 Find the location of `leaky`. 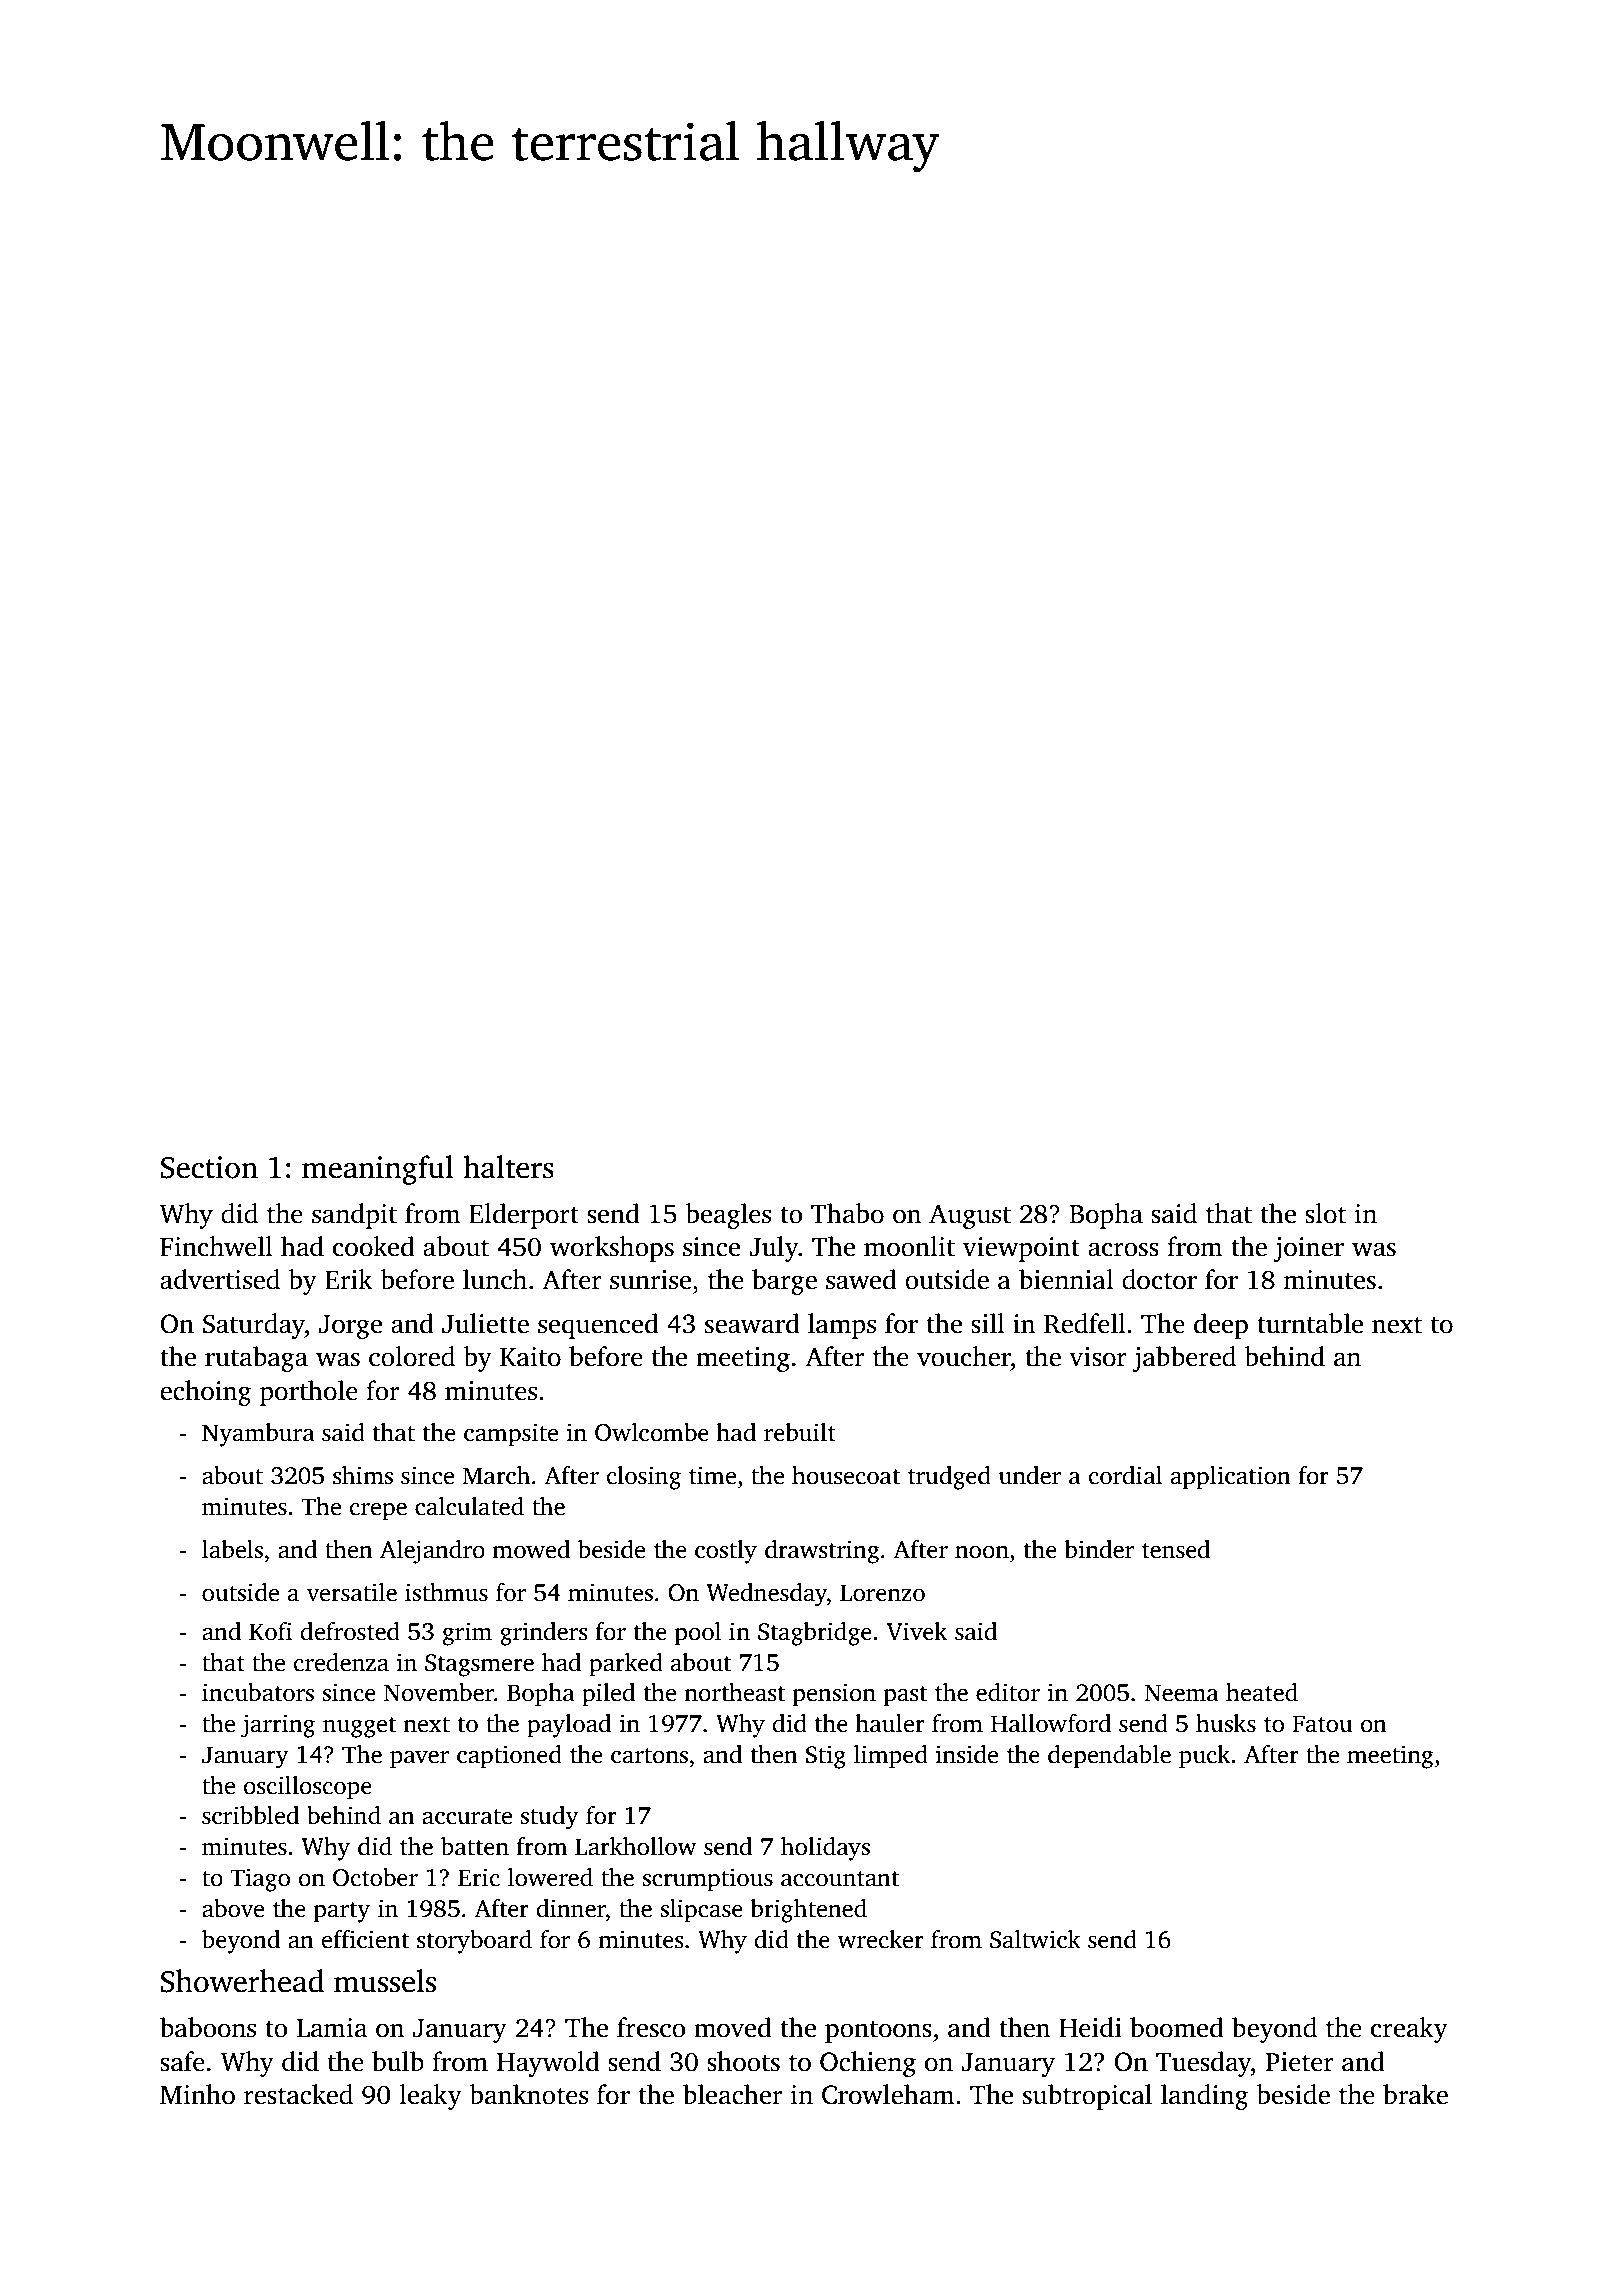

leaky is located at coordinates (430, 2097).
